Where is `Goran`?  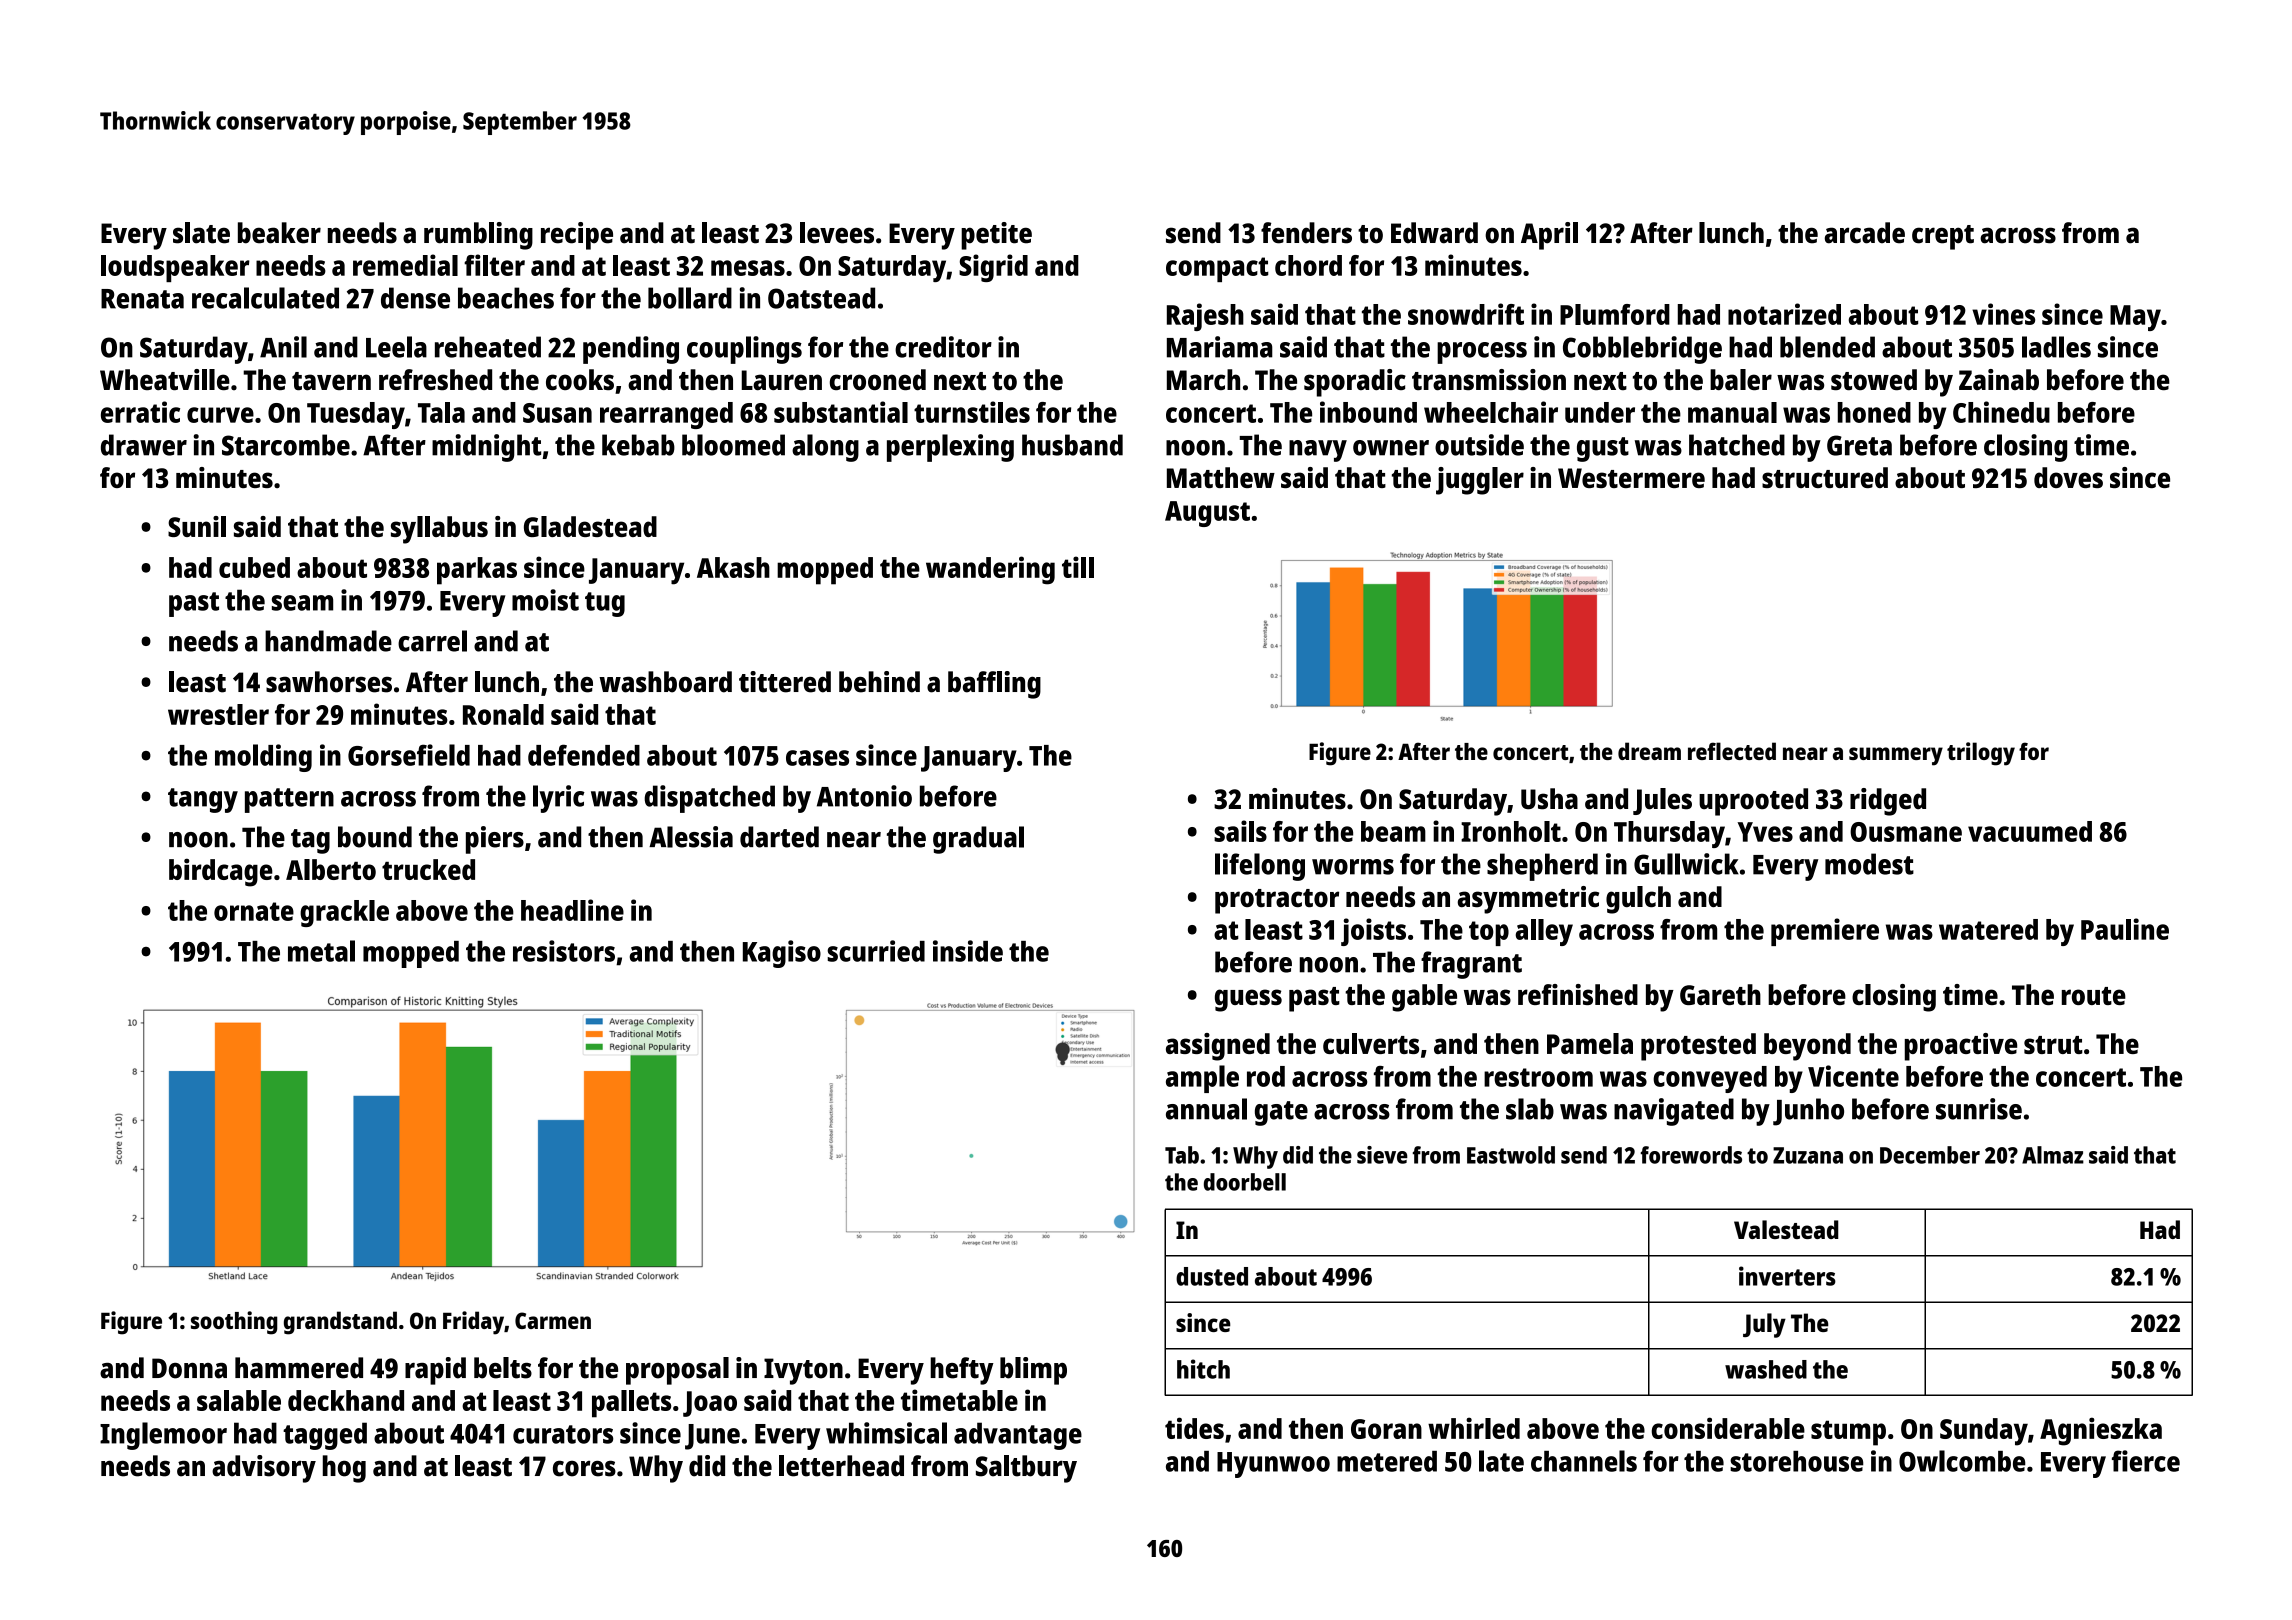 Goran is located at coordinates (1386, 1429).
